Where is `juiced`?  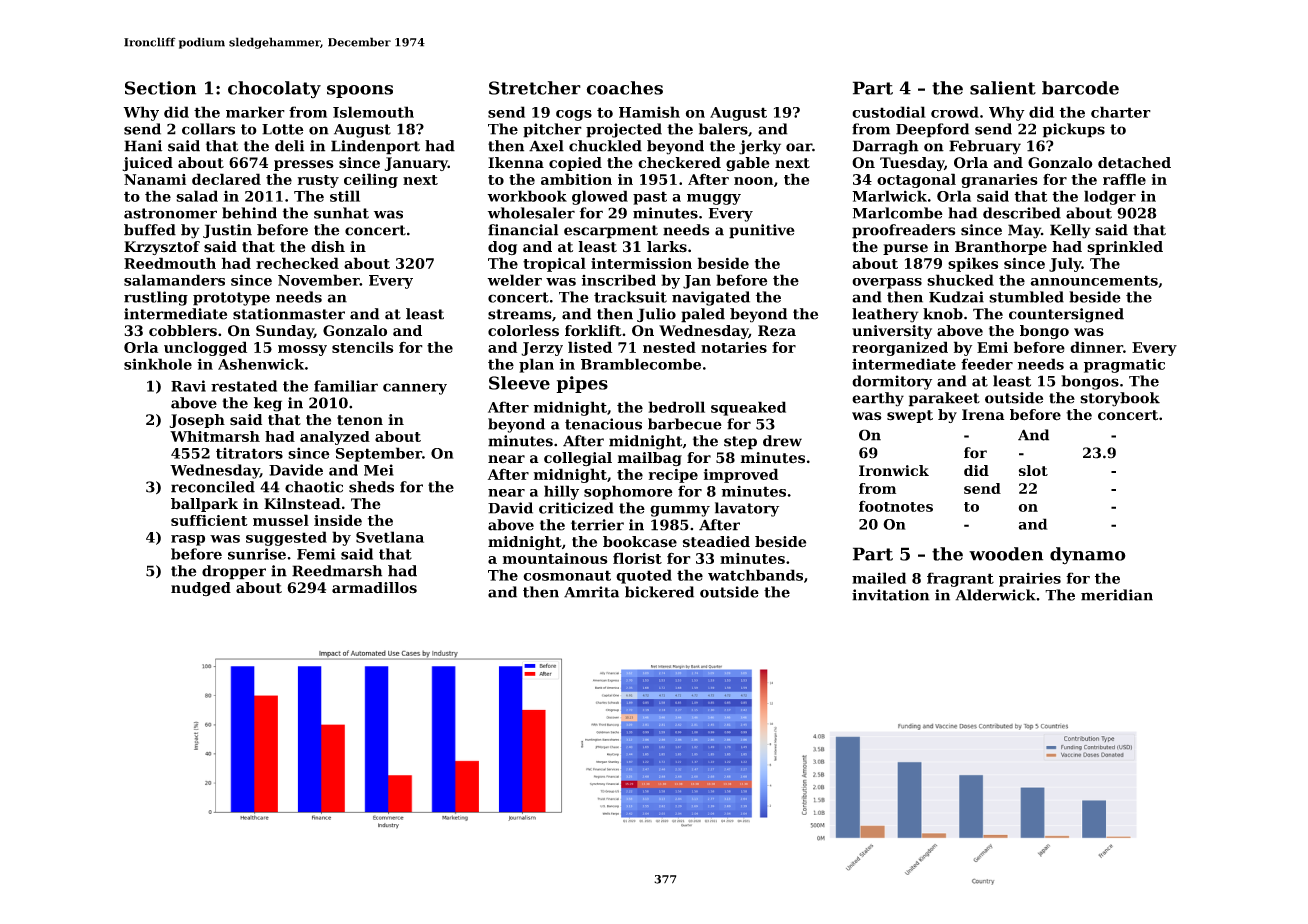 juiced is located at coordinates (147, 164).
